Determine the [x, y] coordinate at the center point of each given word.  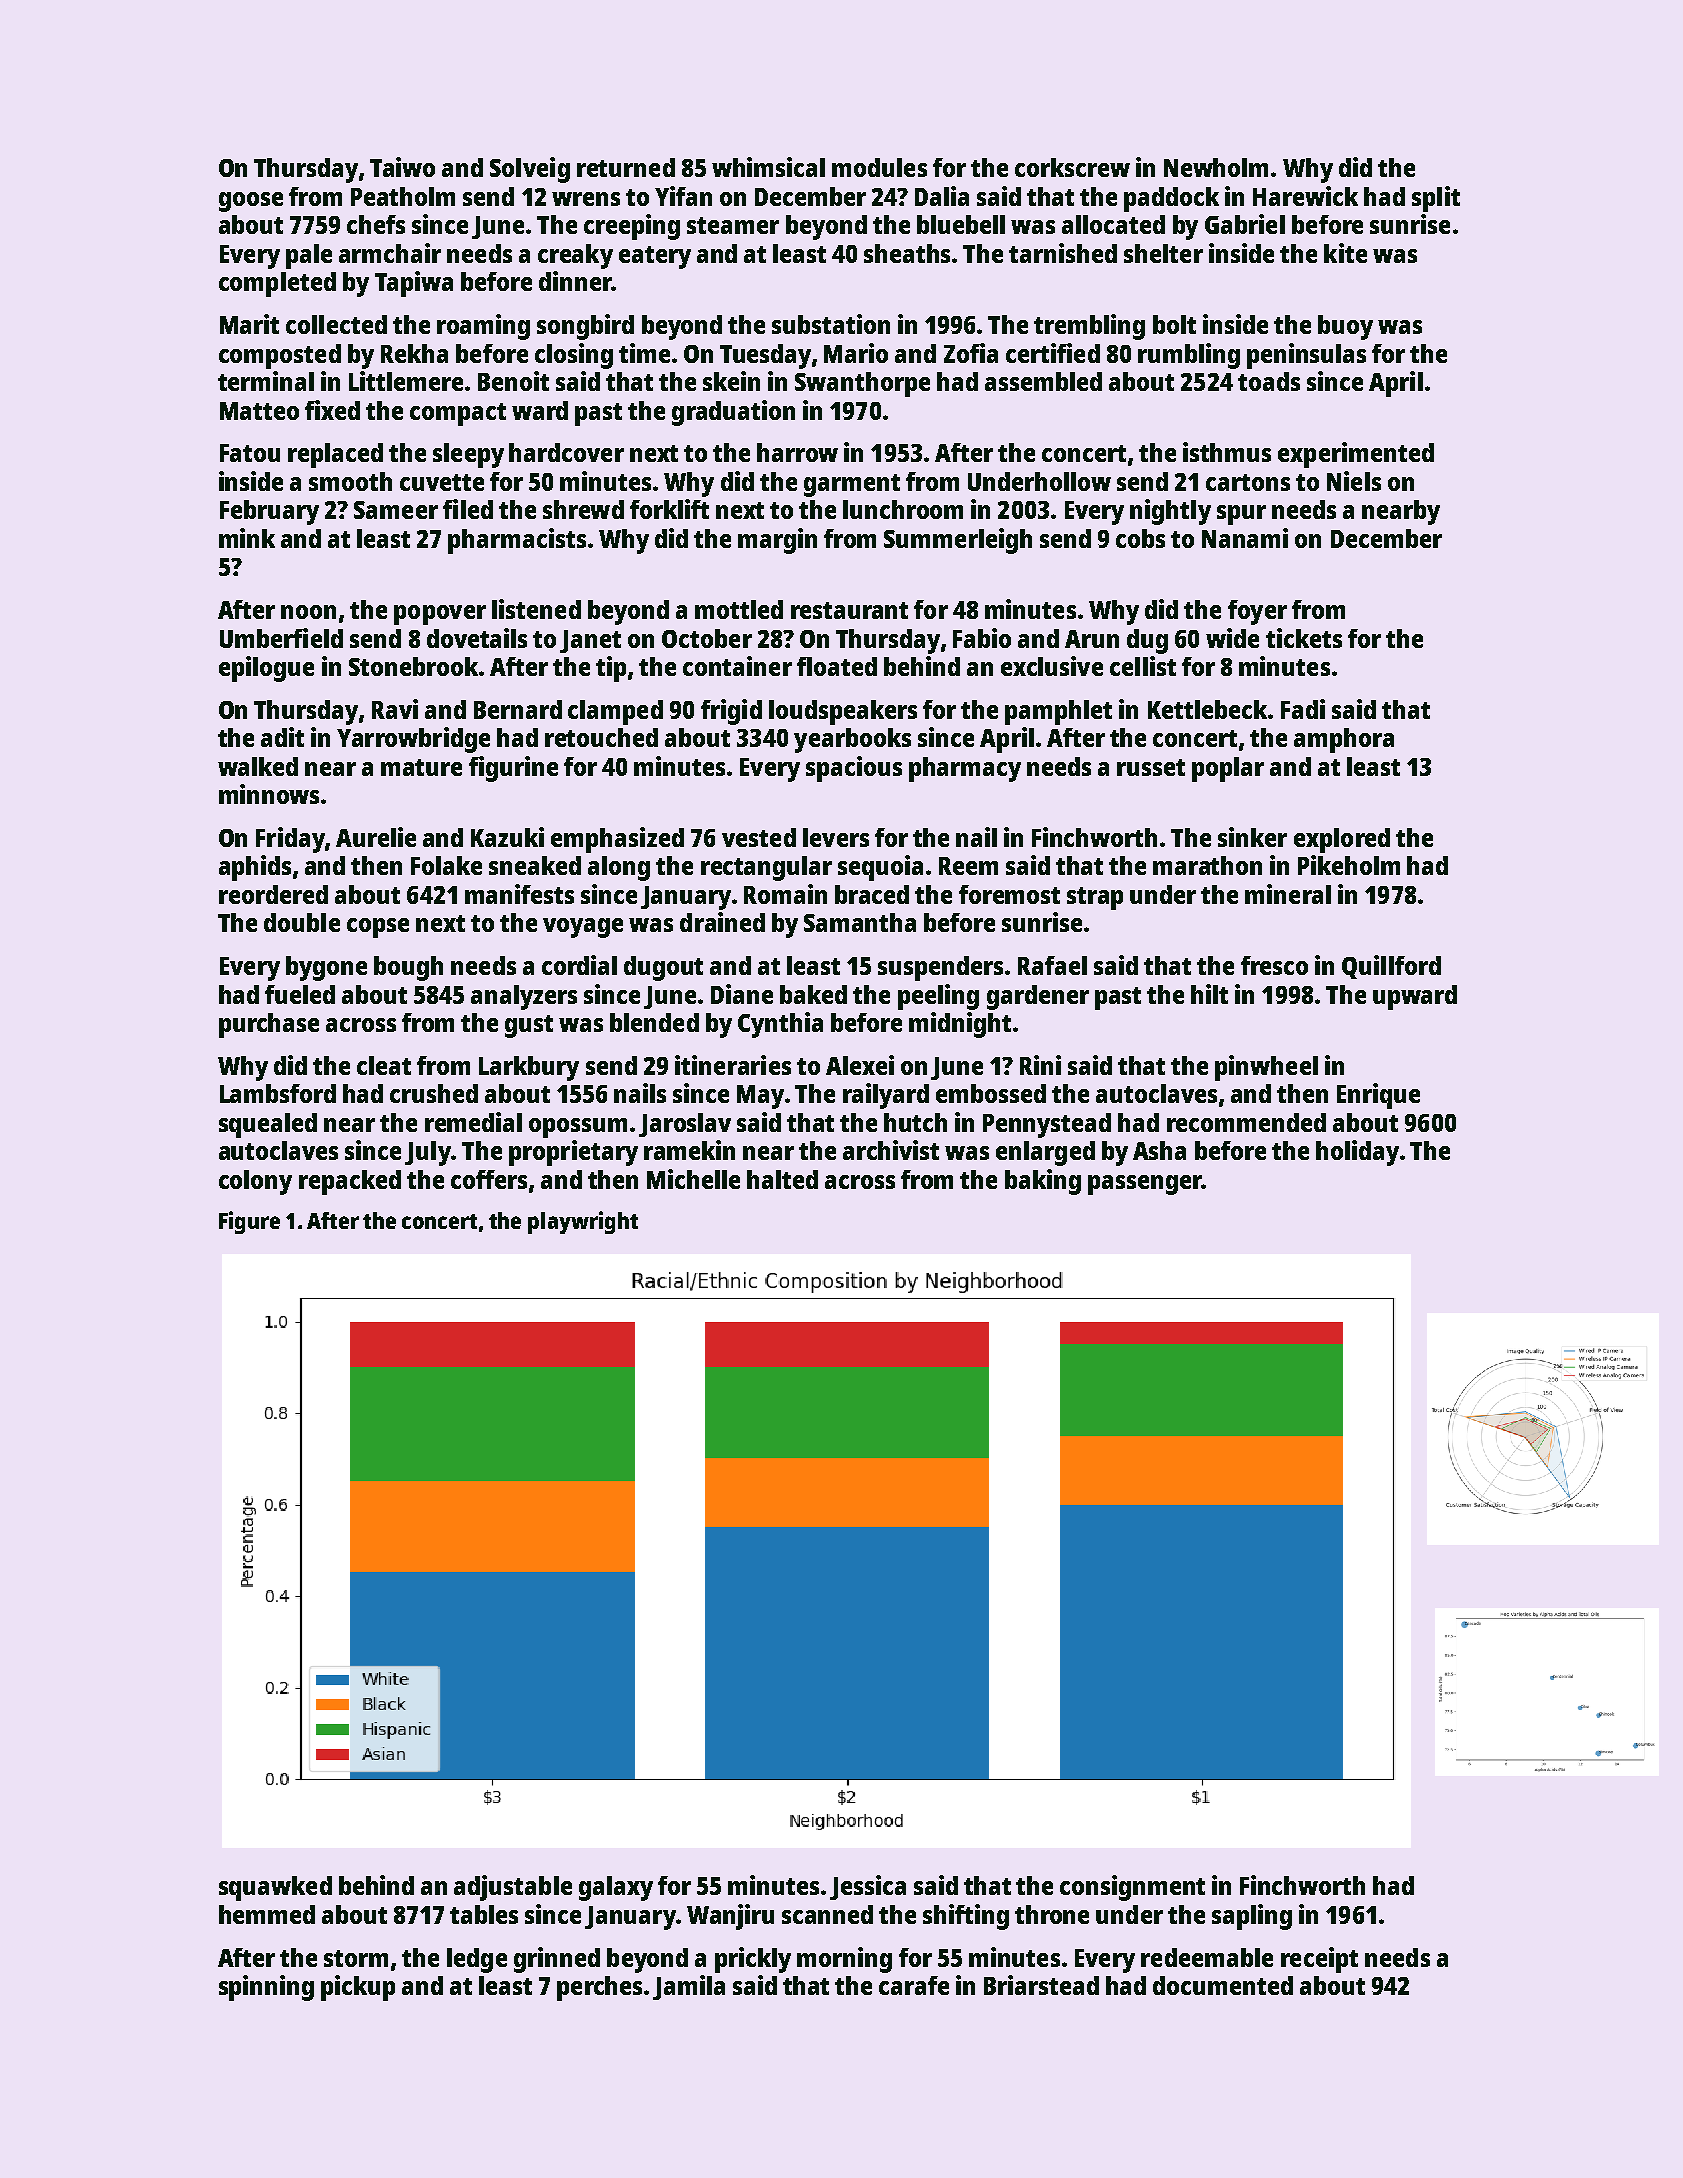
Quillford [1391, 967]
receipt [1319, 1960]
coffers [489, 1179]
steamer [733, 225]
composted [280, 356]
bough [408, 968]
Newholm [1216, 167]
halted [782, 1179]
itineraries [733, 1065]
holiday [1357, 1153]
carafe [914, 1985]
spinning [266, 1988]
